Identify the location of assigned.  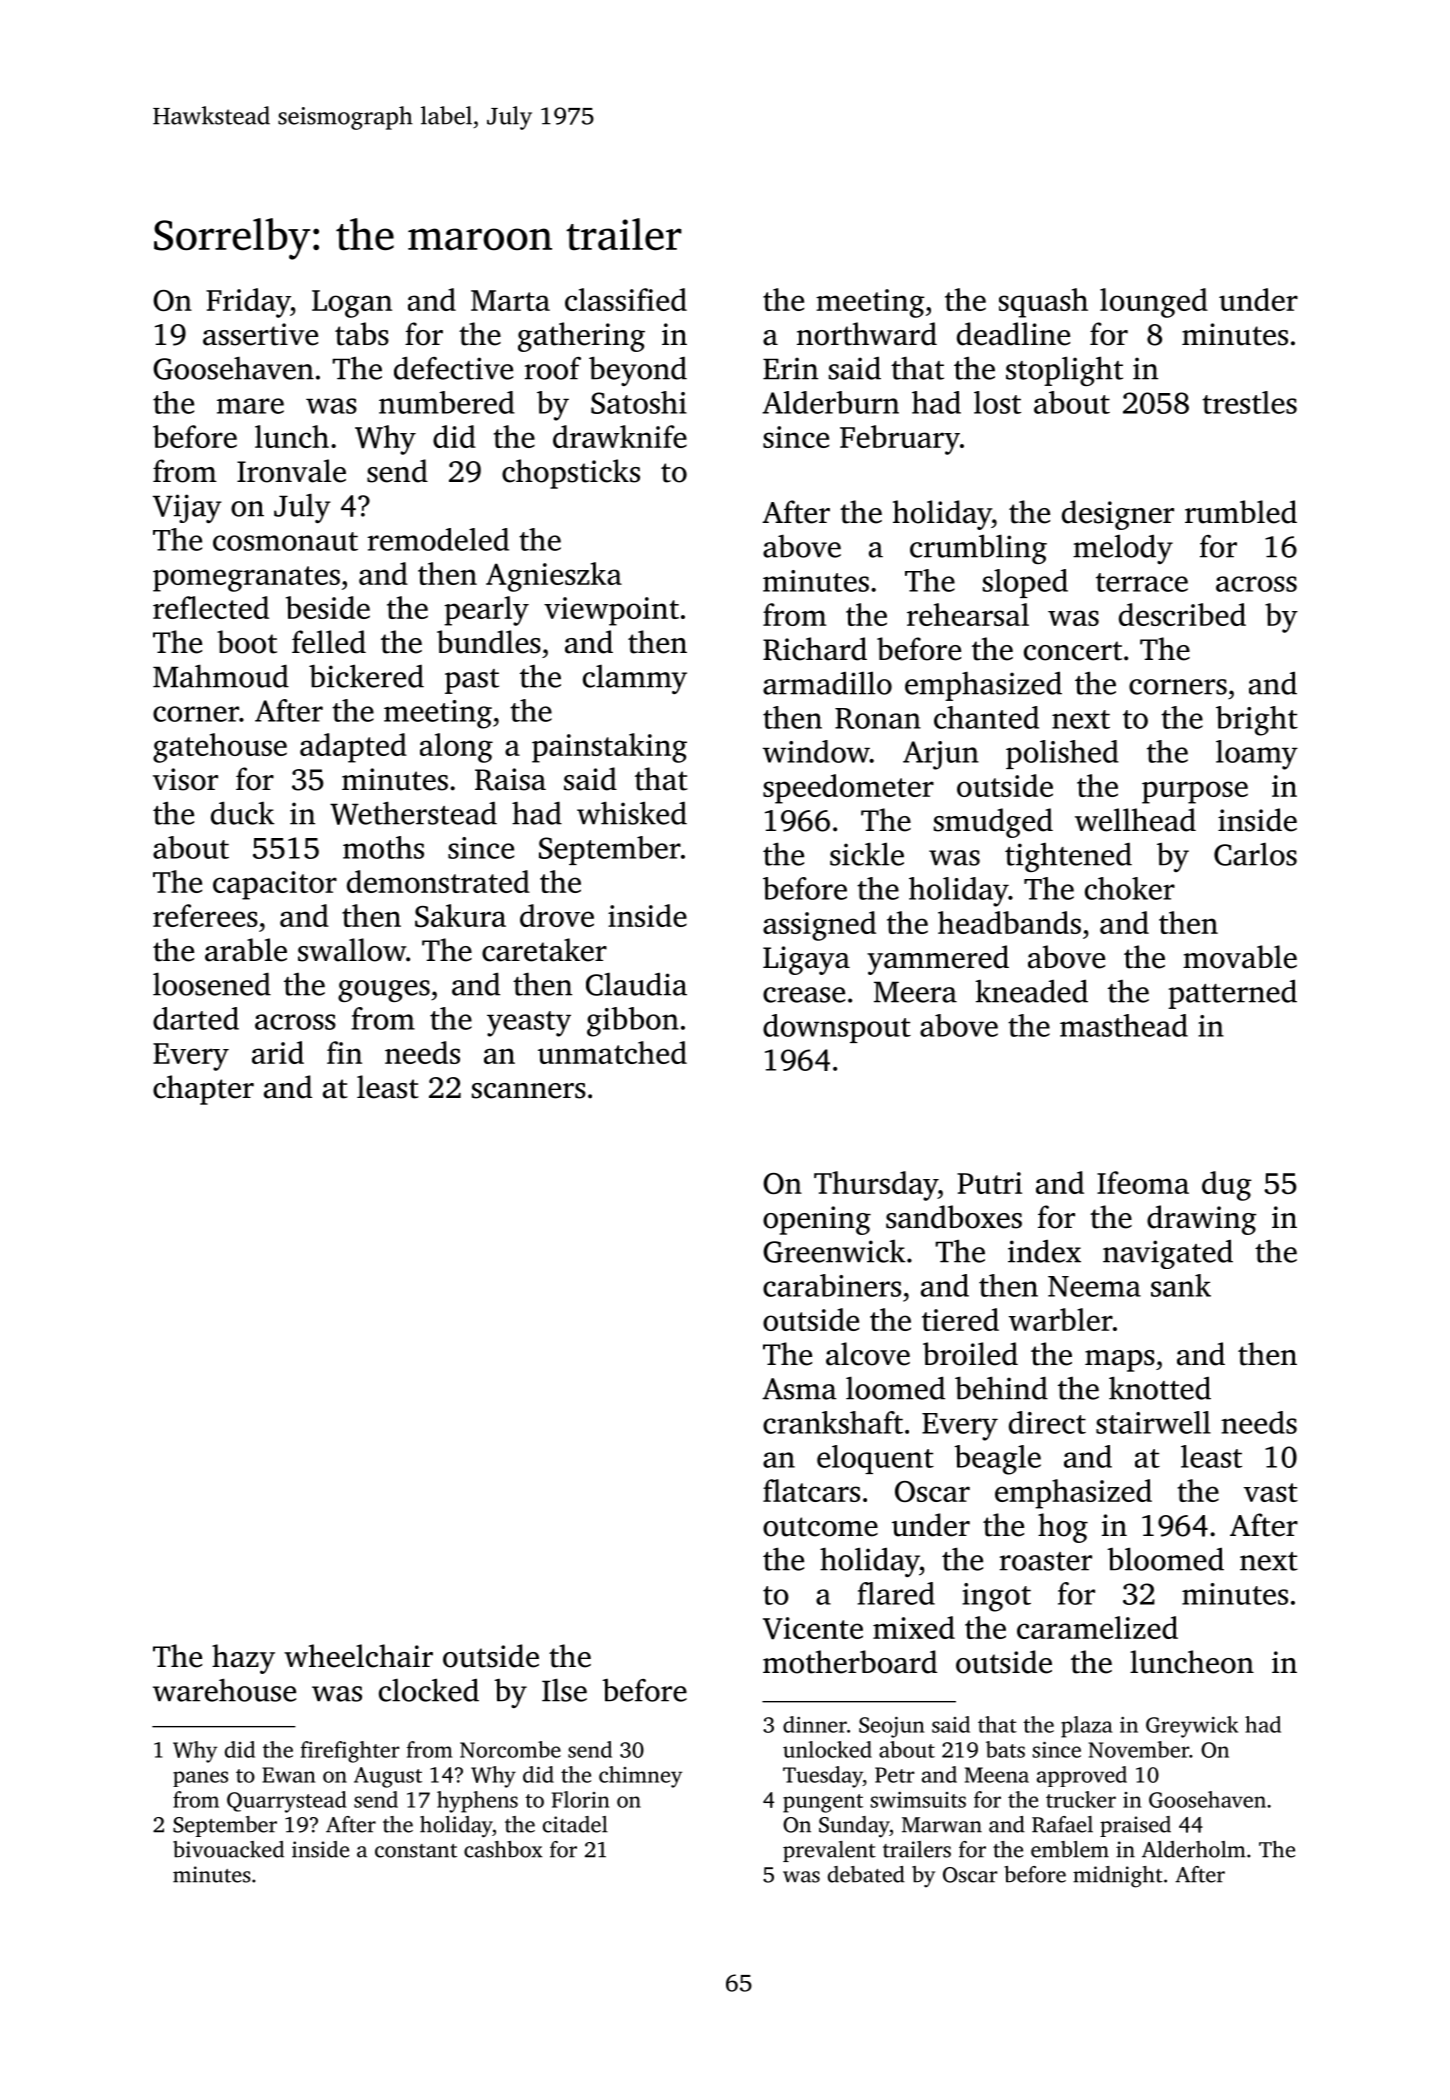
(819, 926).
